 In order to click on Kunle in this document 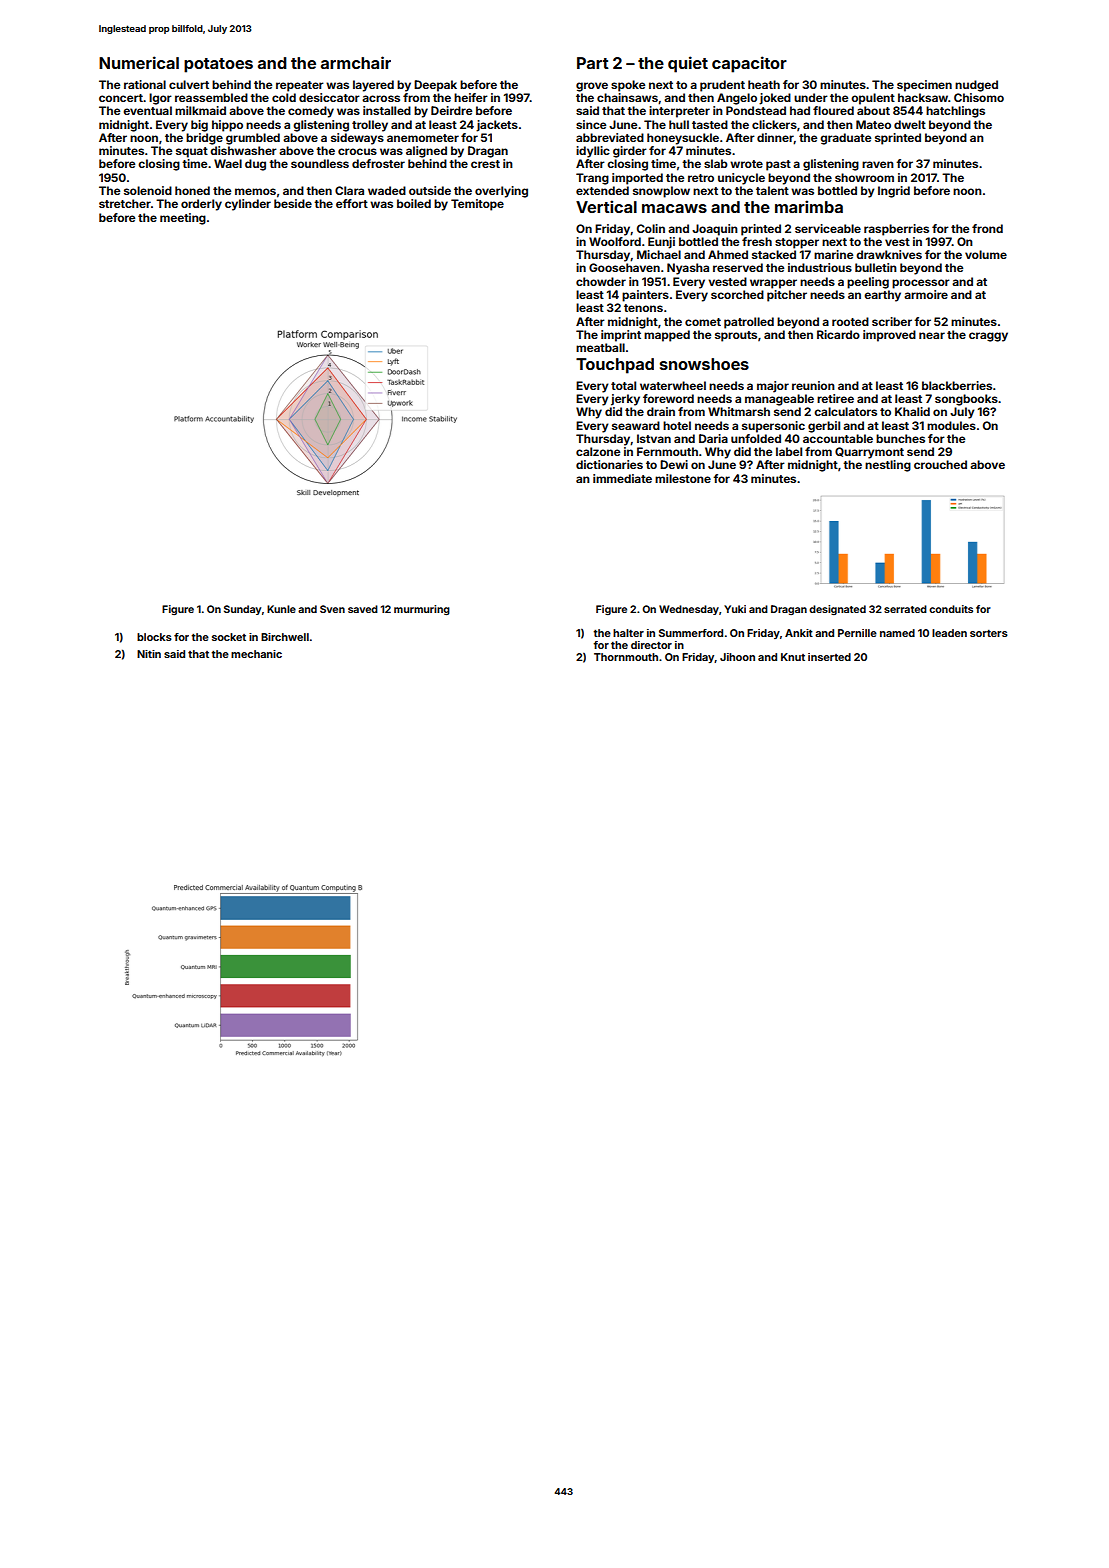, I will do `click(281, 609)`.
